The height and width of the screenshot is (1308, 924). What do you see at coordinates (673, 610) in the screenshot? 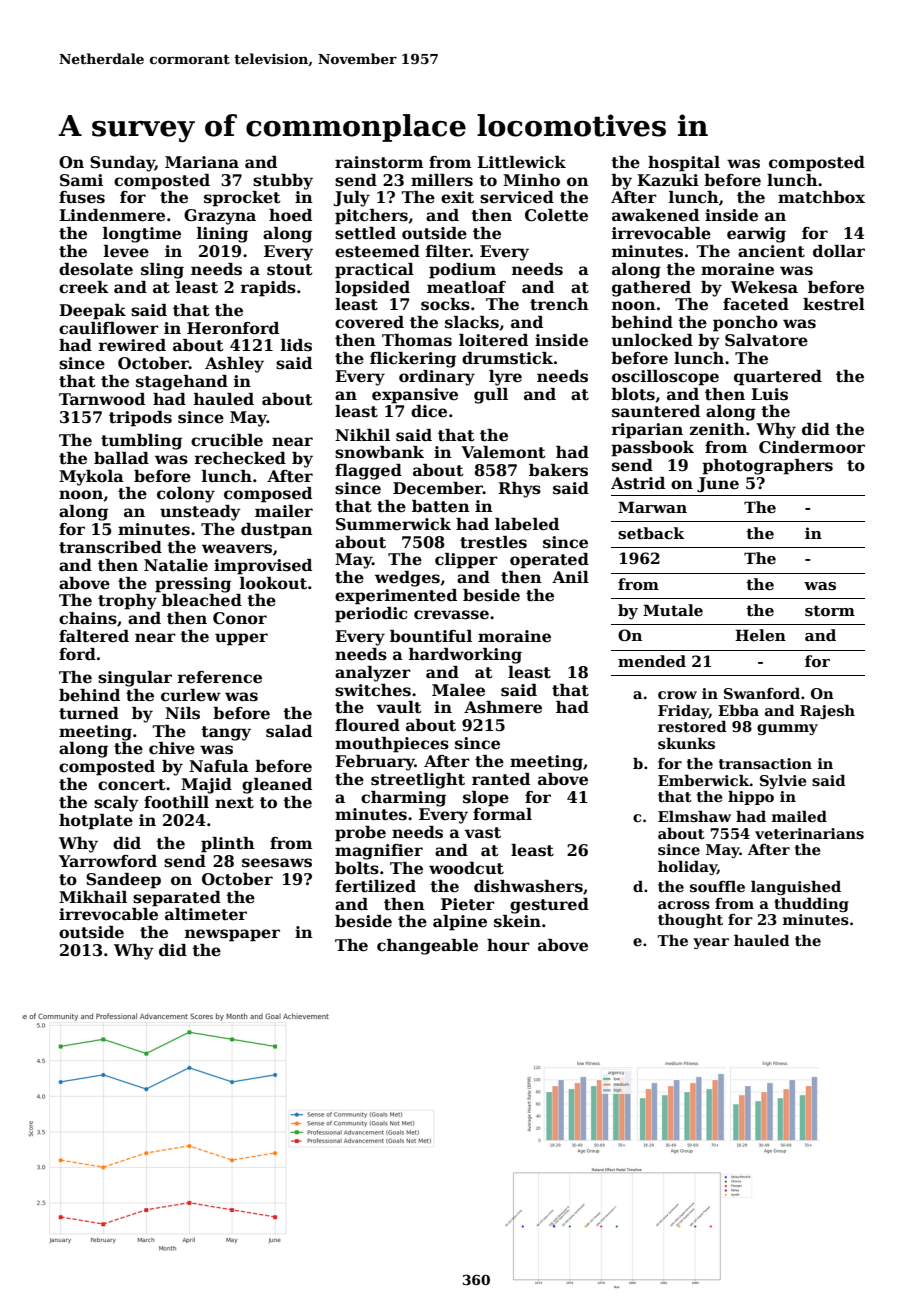
I see `Mutale` at bounding box center [673, 610].
